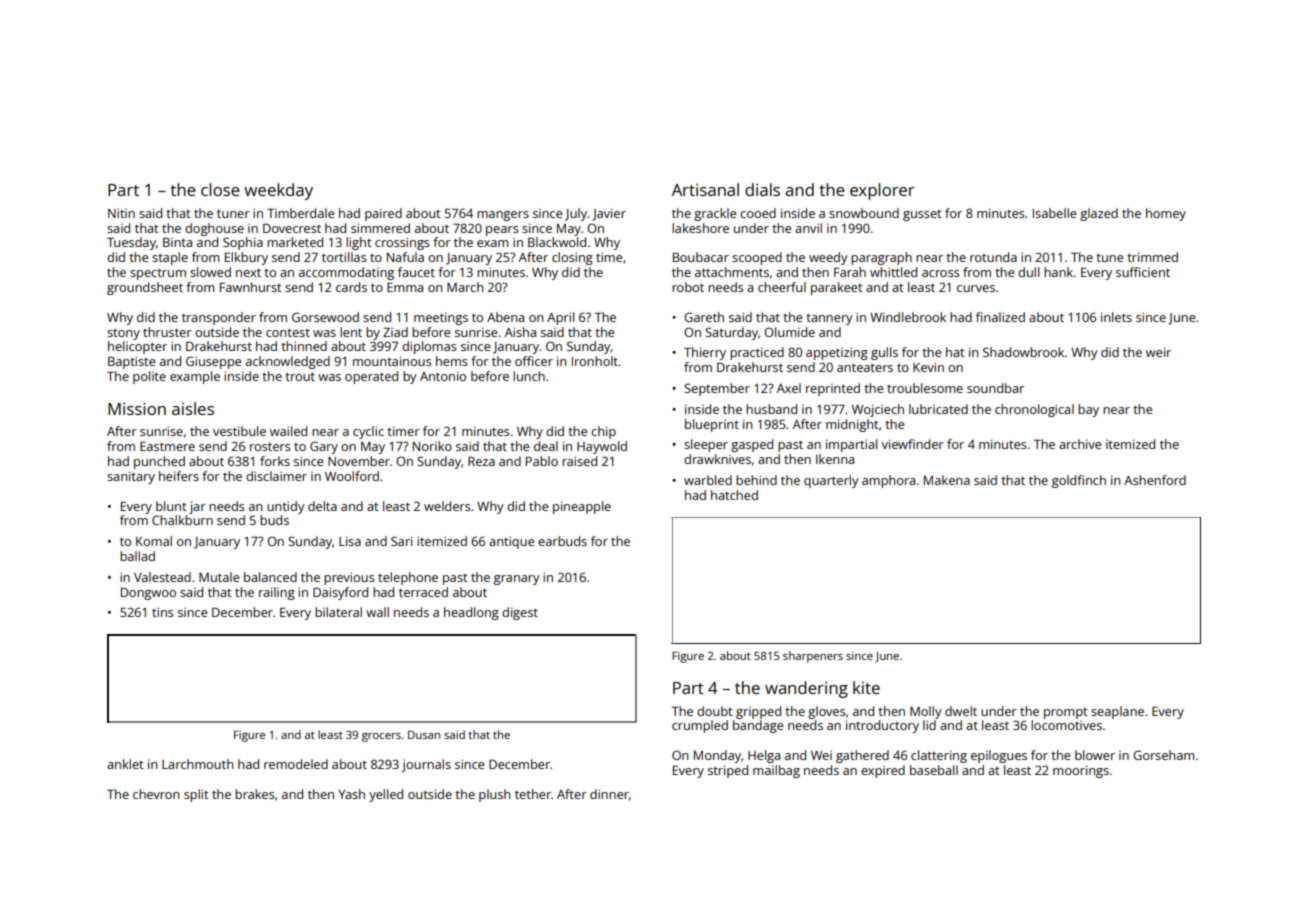 This page has width=1308, height=924. I want to click on yelled, so click(386, 795).
